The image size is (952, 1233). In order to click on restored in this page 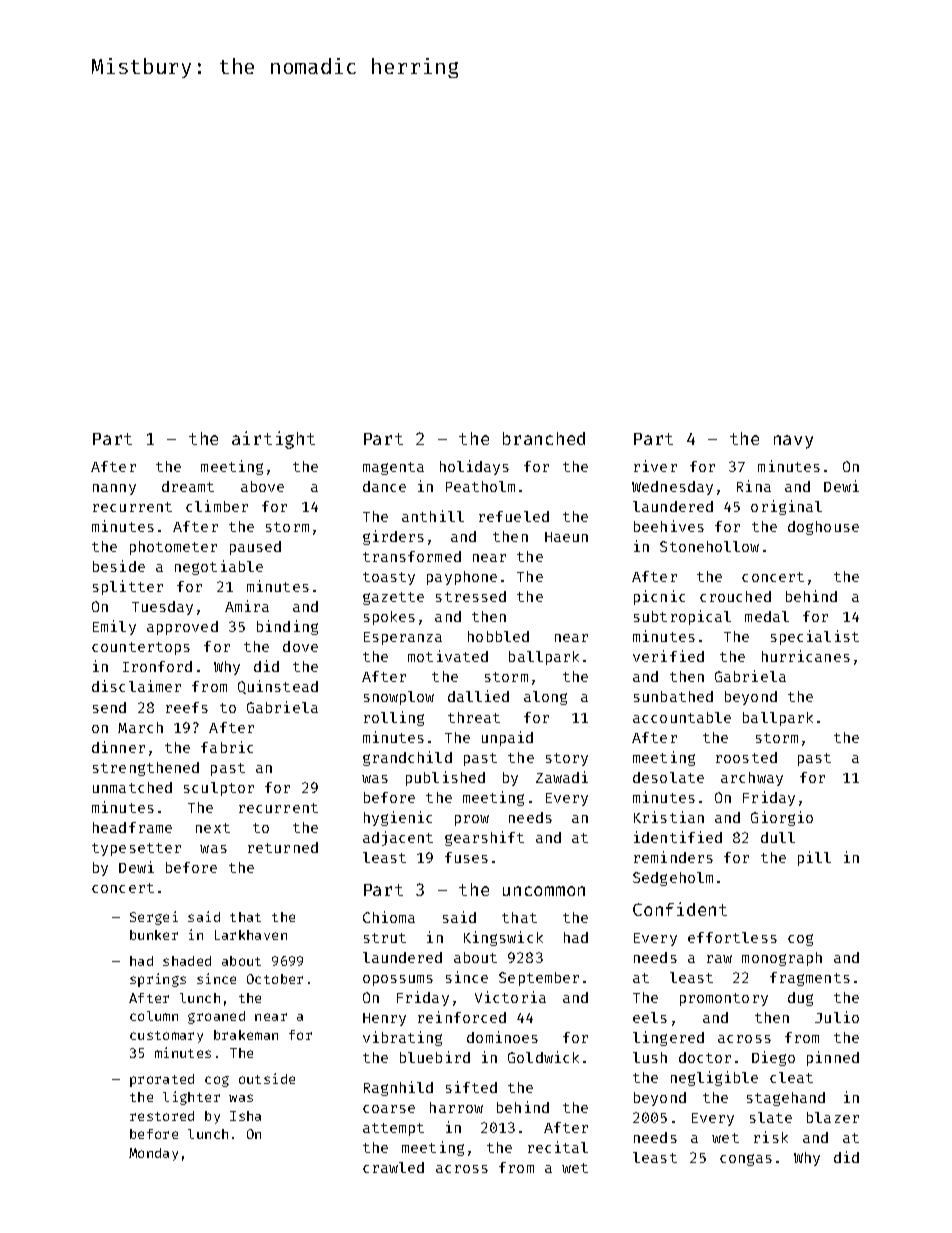, I will do `click(162, 1116)`.
